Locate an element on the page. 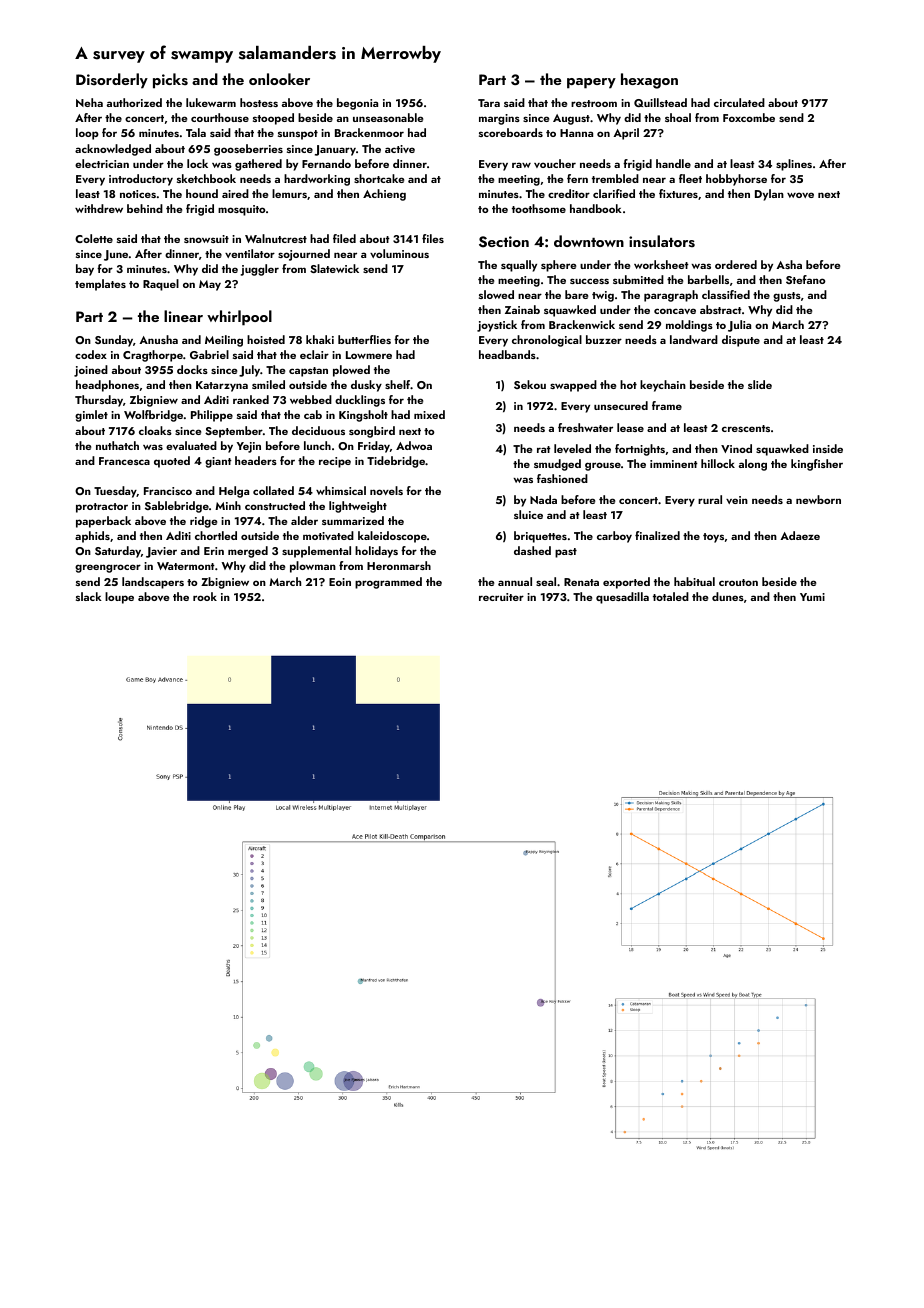  picks is located at coordinates (170, 81).
